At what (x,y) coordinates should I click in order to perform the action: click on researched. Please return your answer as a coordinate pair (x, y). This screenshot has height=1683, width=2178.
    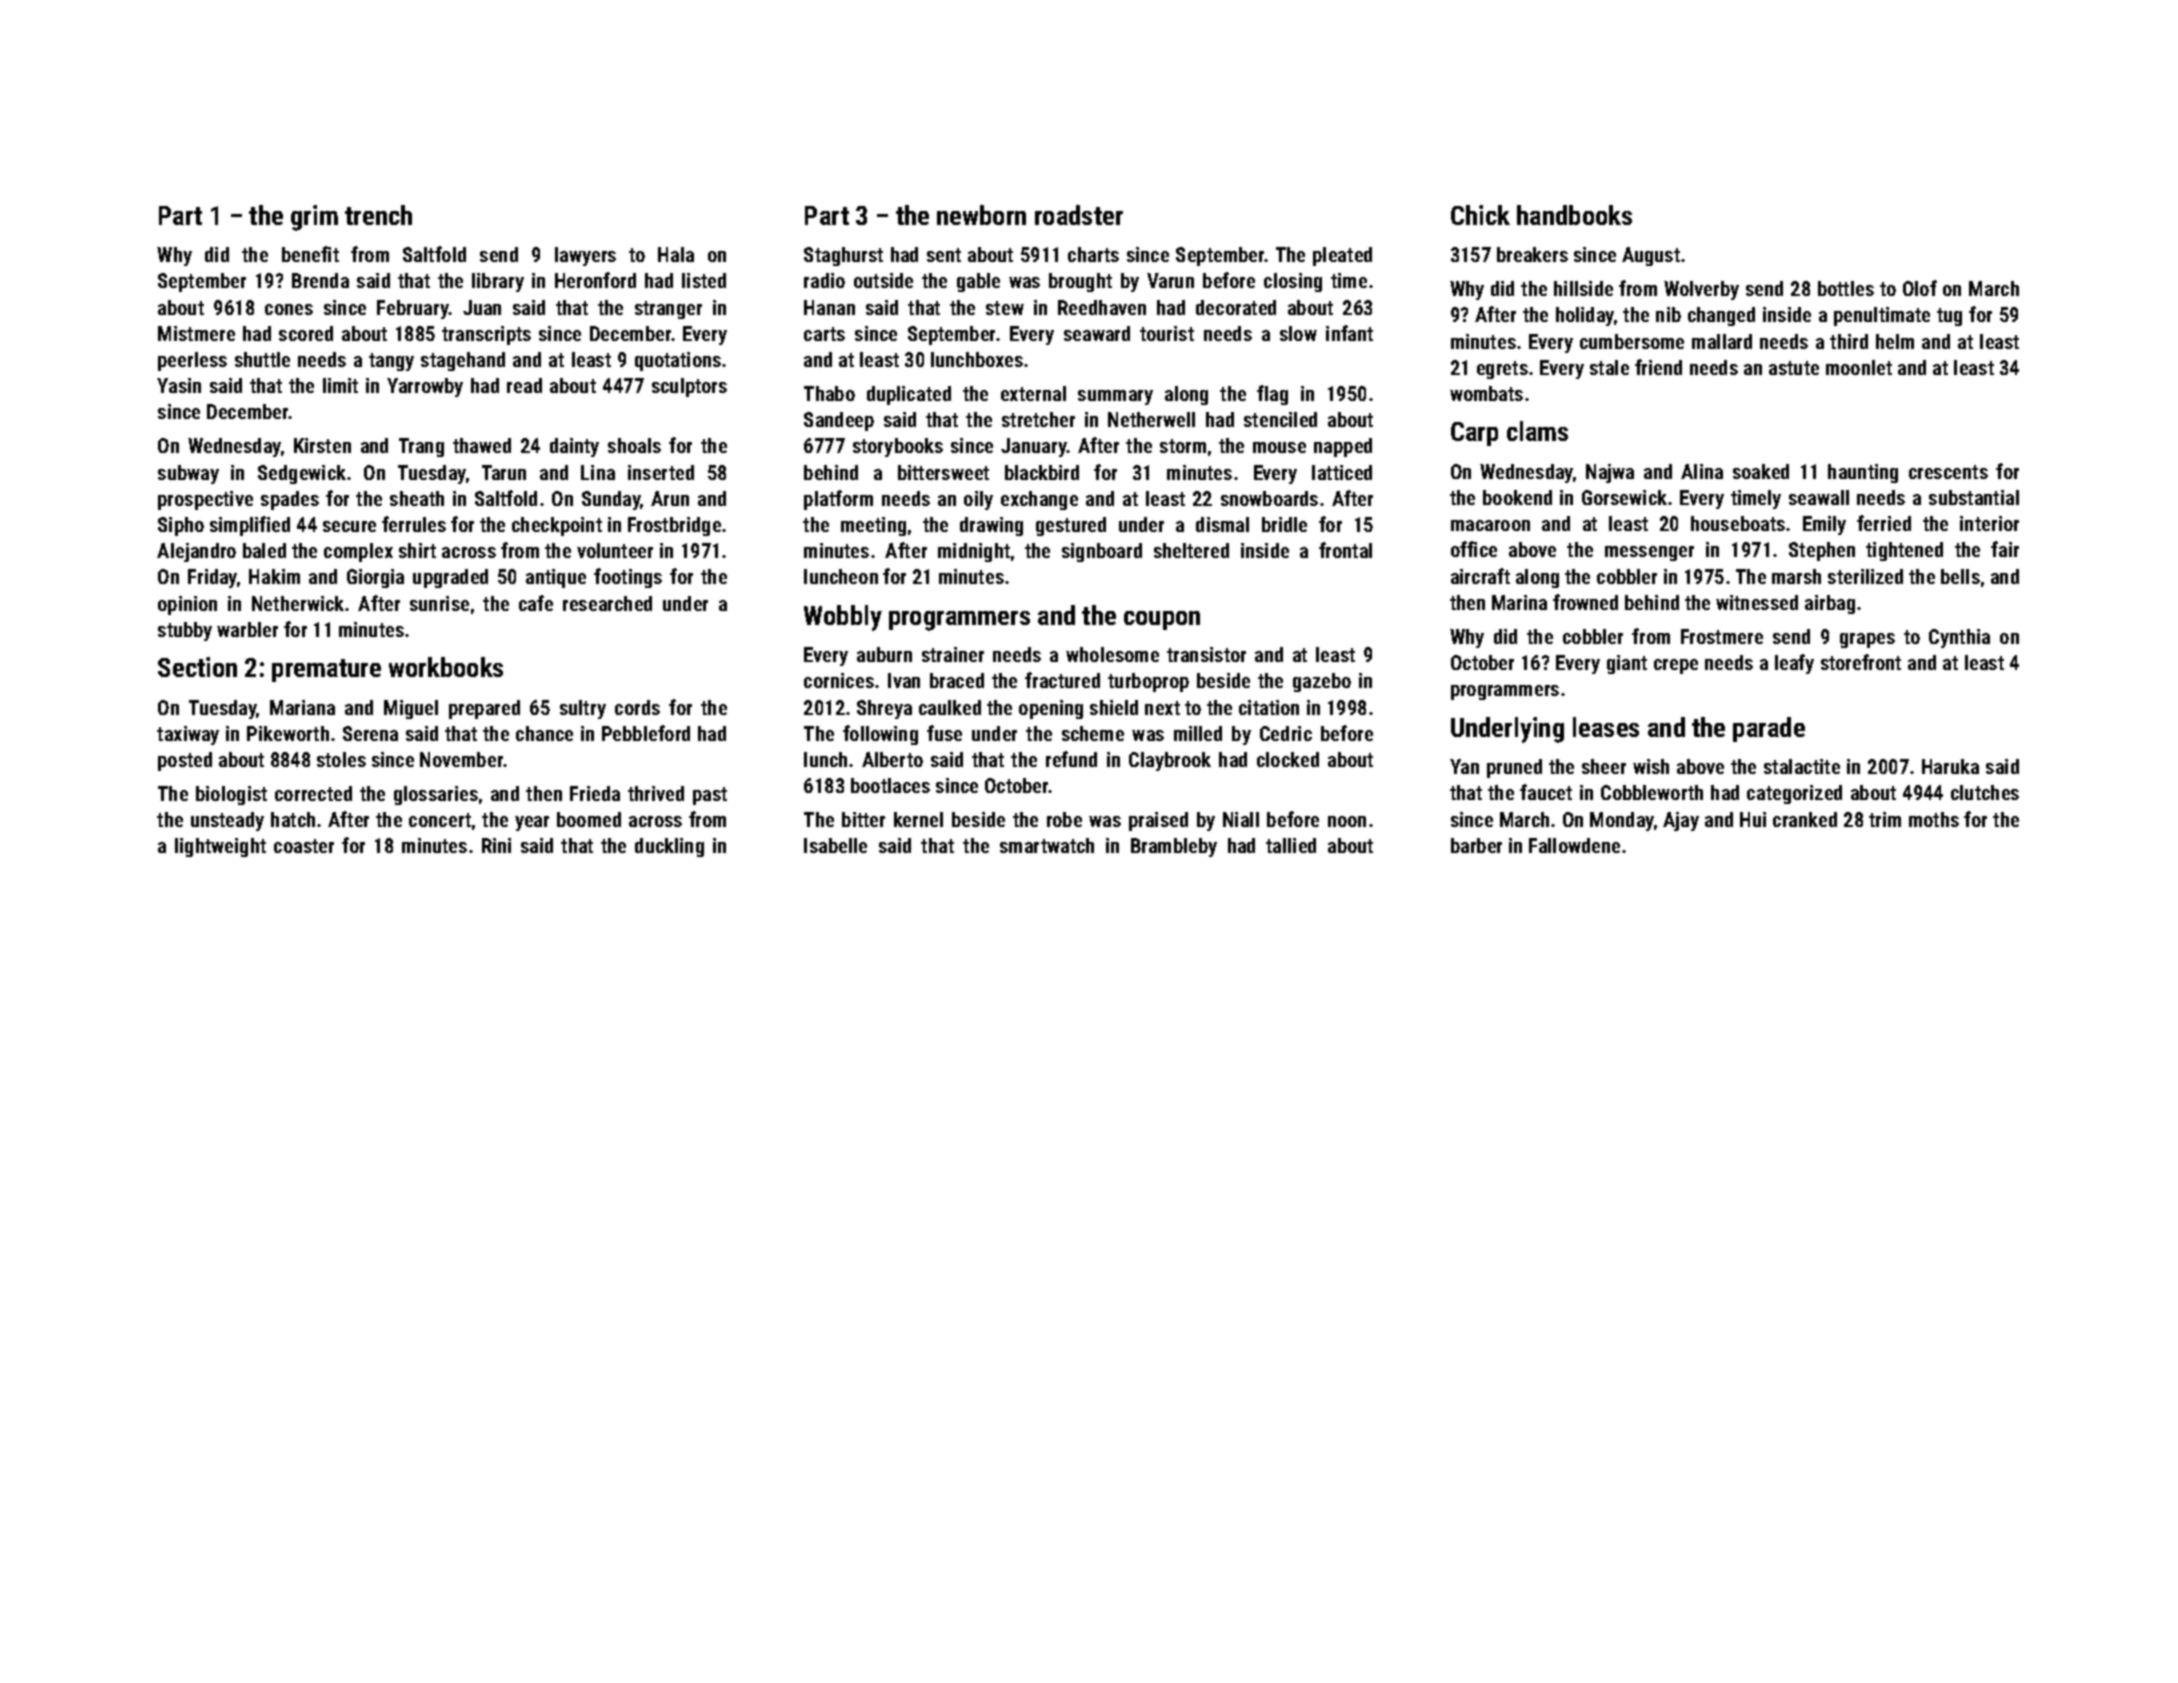
    Looking at the image, I should click on (607, 603).
